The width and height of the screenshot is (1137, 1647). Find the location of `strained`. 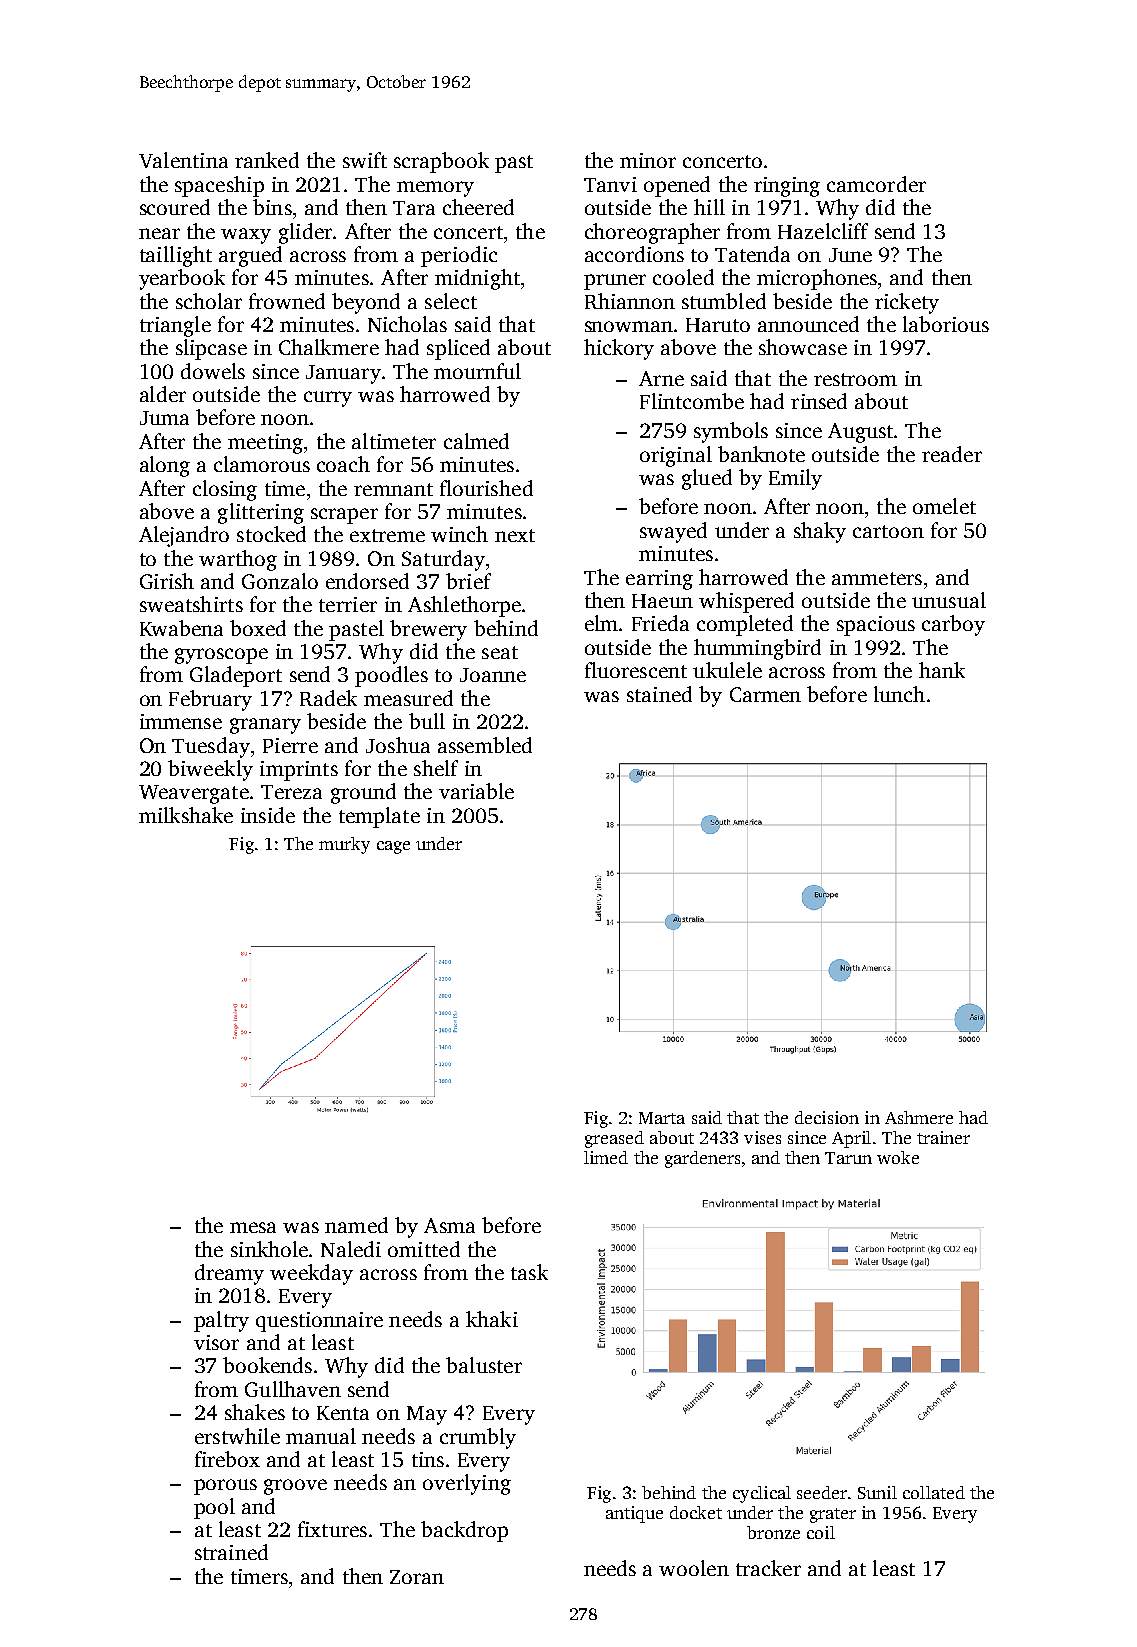

strained is located at coordinates (231, 1552).
